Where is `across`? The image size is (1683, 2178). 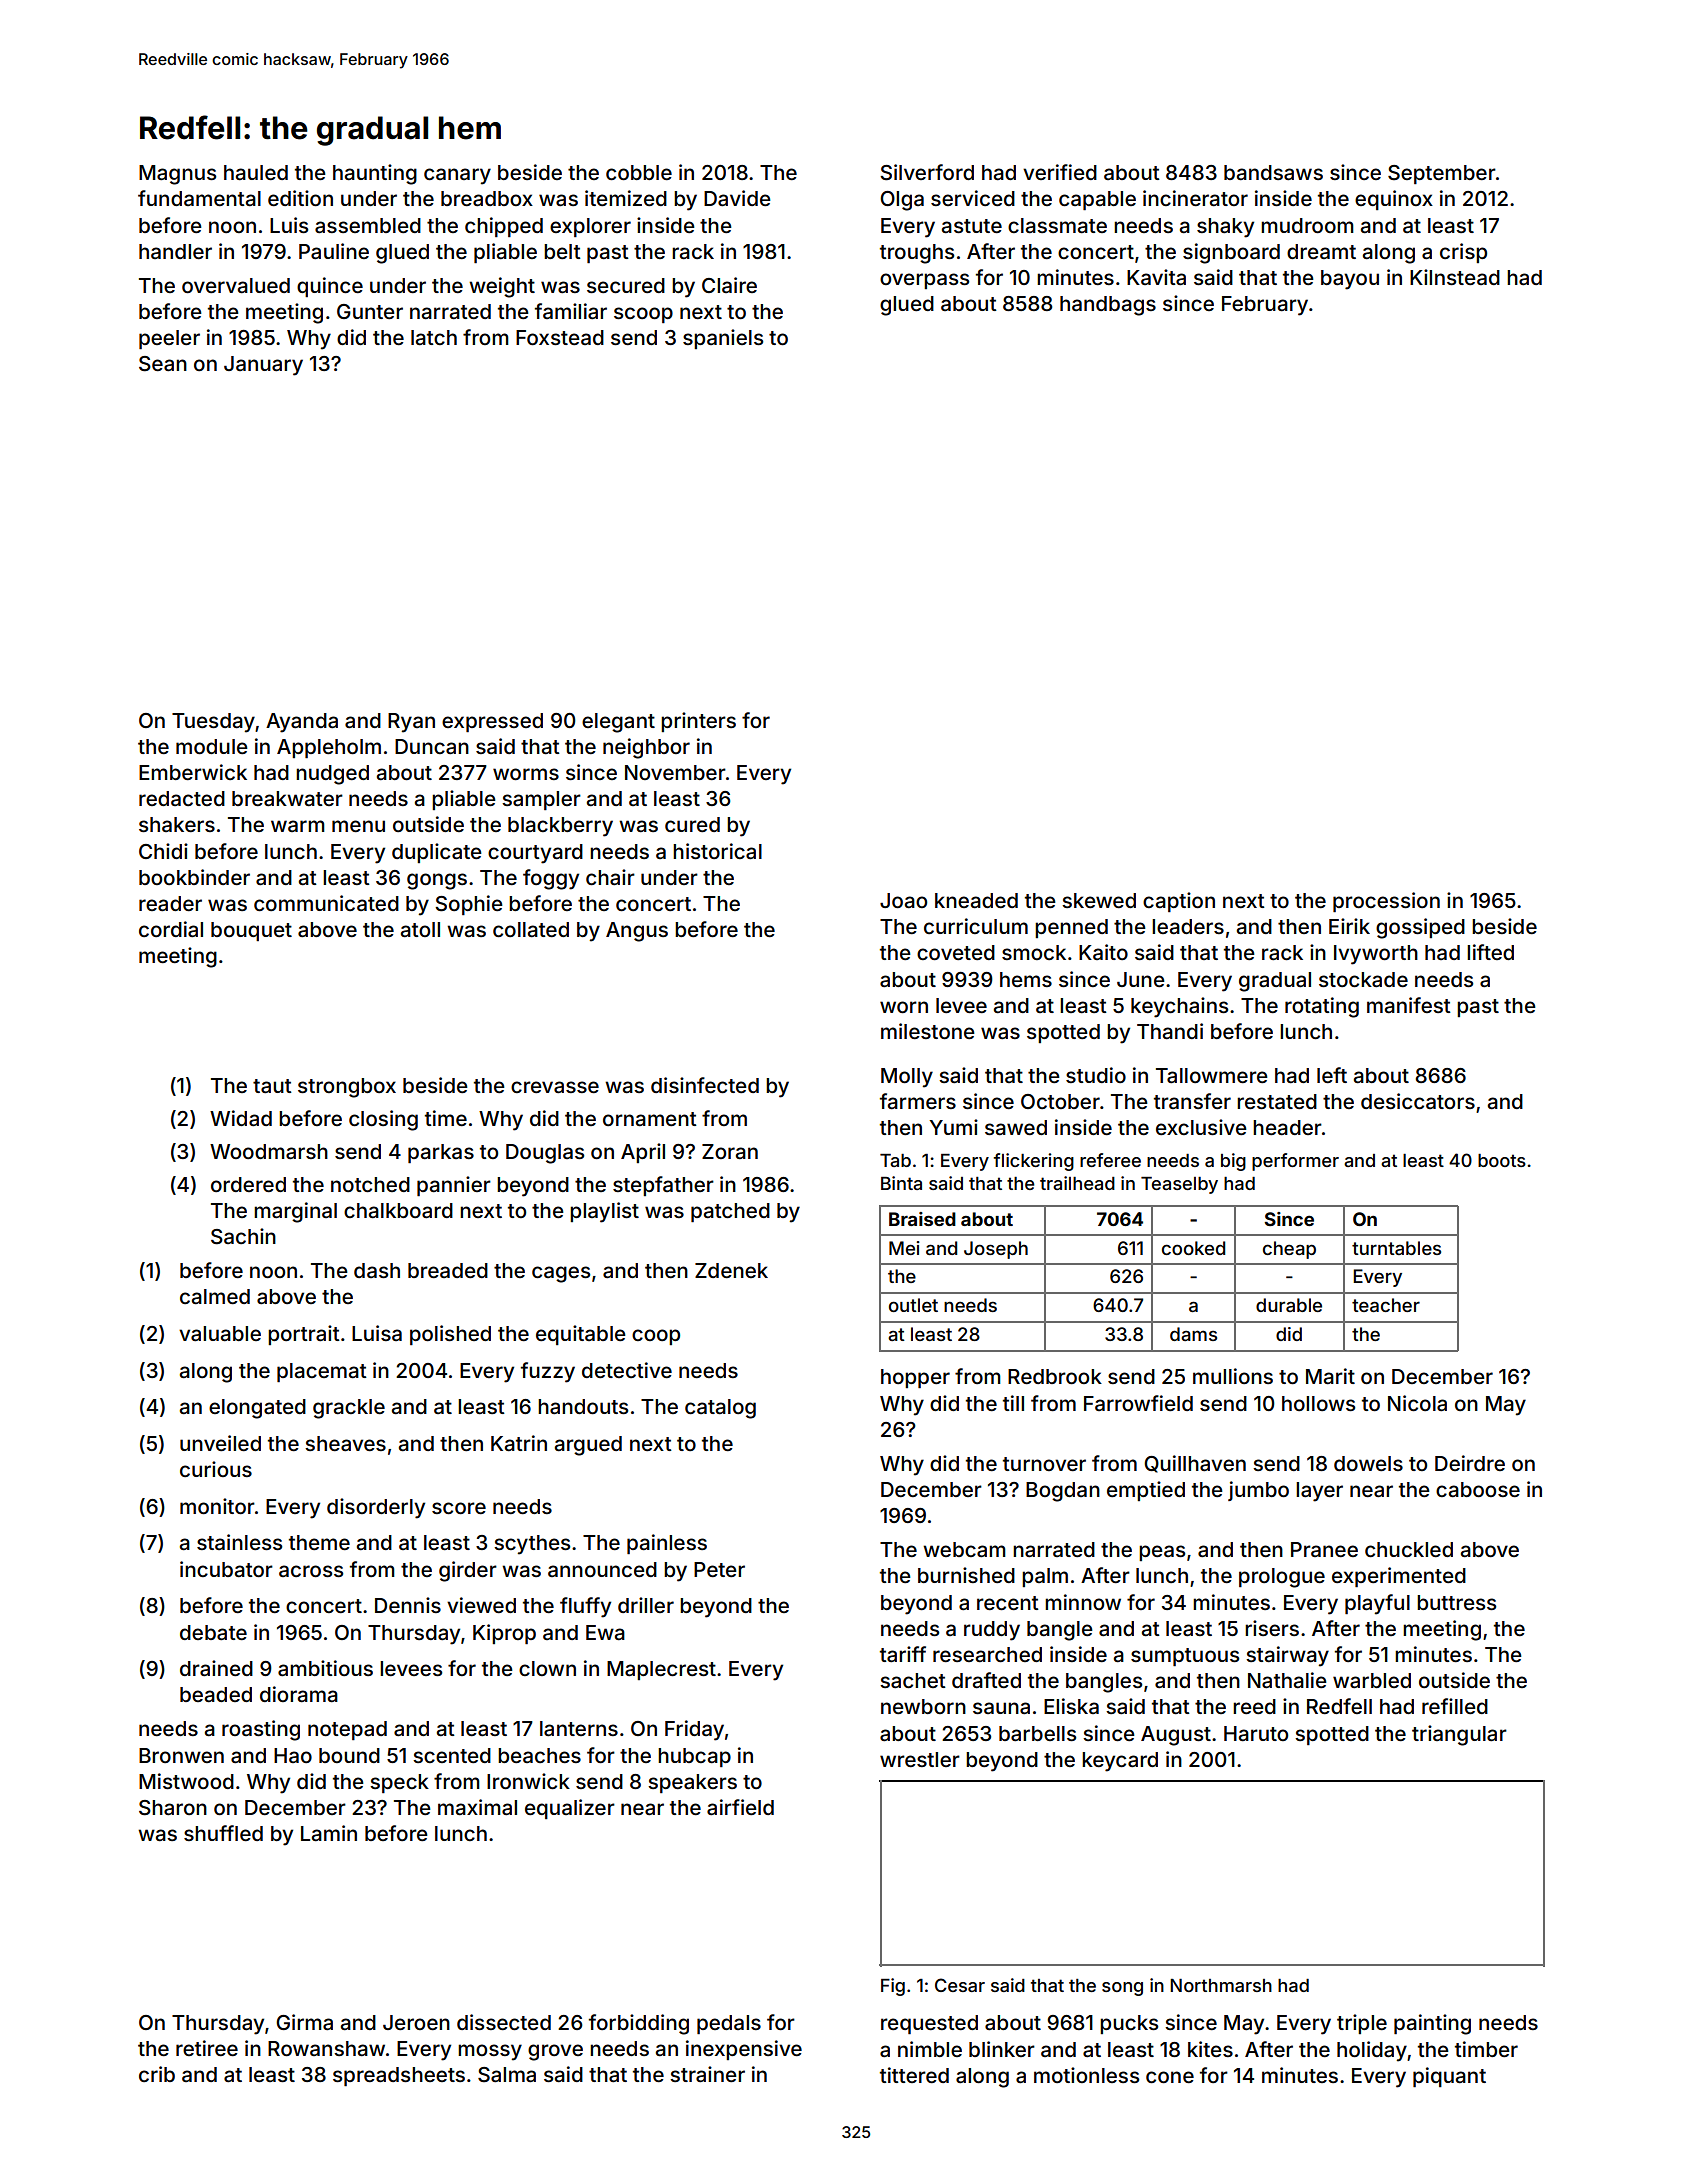 across is located at coordinates (311, 1571).
